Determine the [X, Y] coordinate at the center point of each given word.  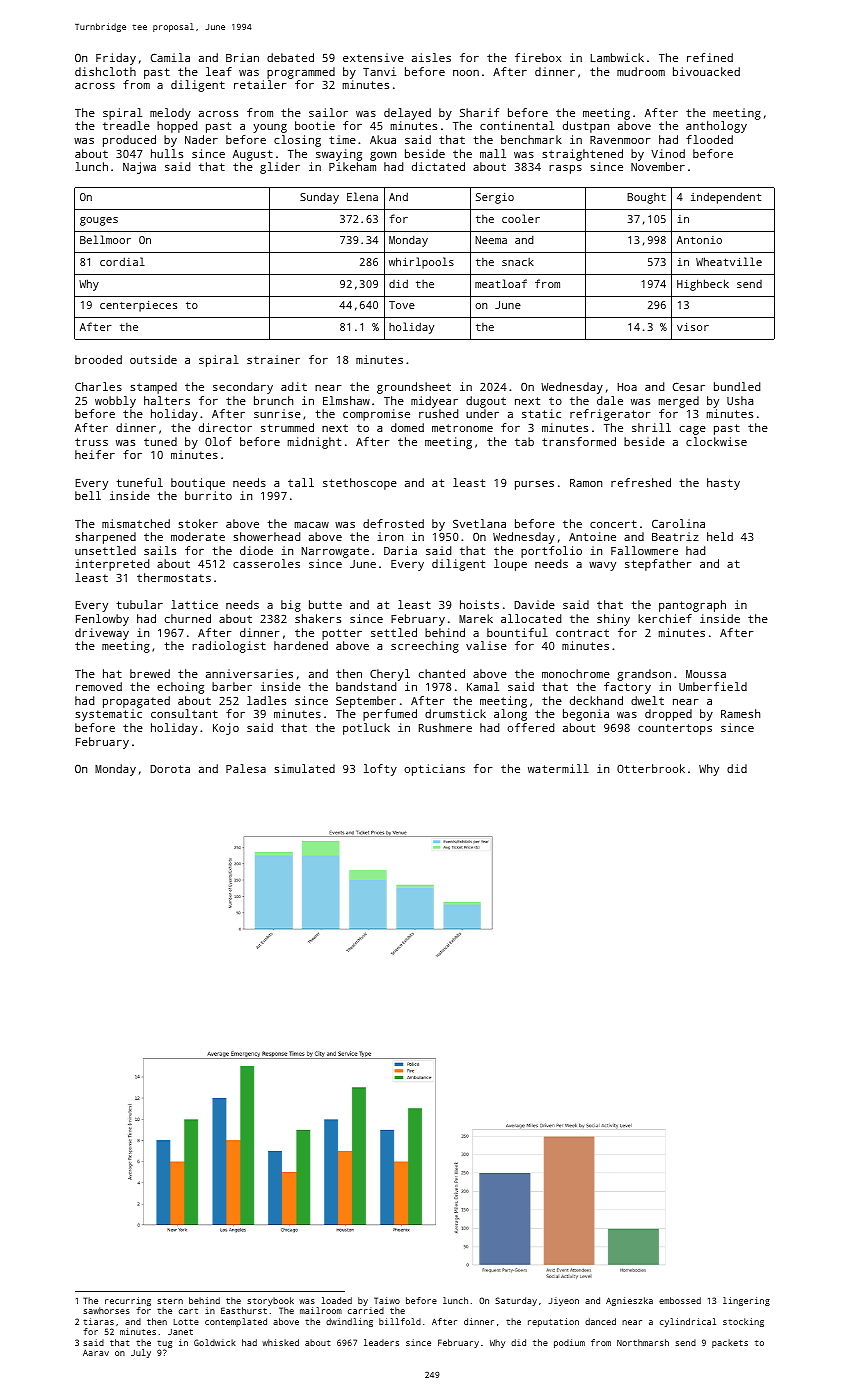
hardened [301, 645]
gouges [99, 221]
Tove [402, 305]
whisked [280, 1342]
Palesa [246, 768]
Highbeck [703, 285]
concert [613, 524]
